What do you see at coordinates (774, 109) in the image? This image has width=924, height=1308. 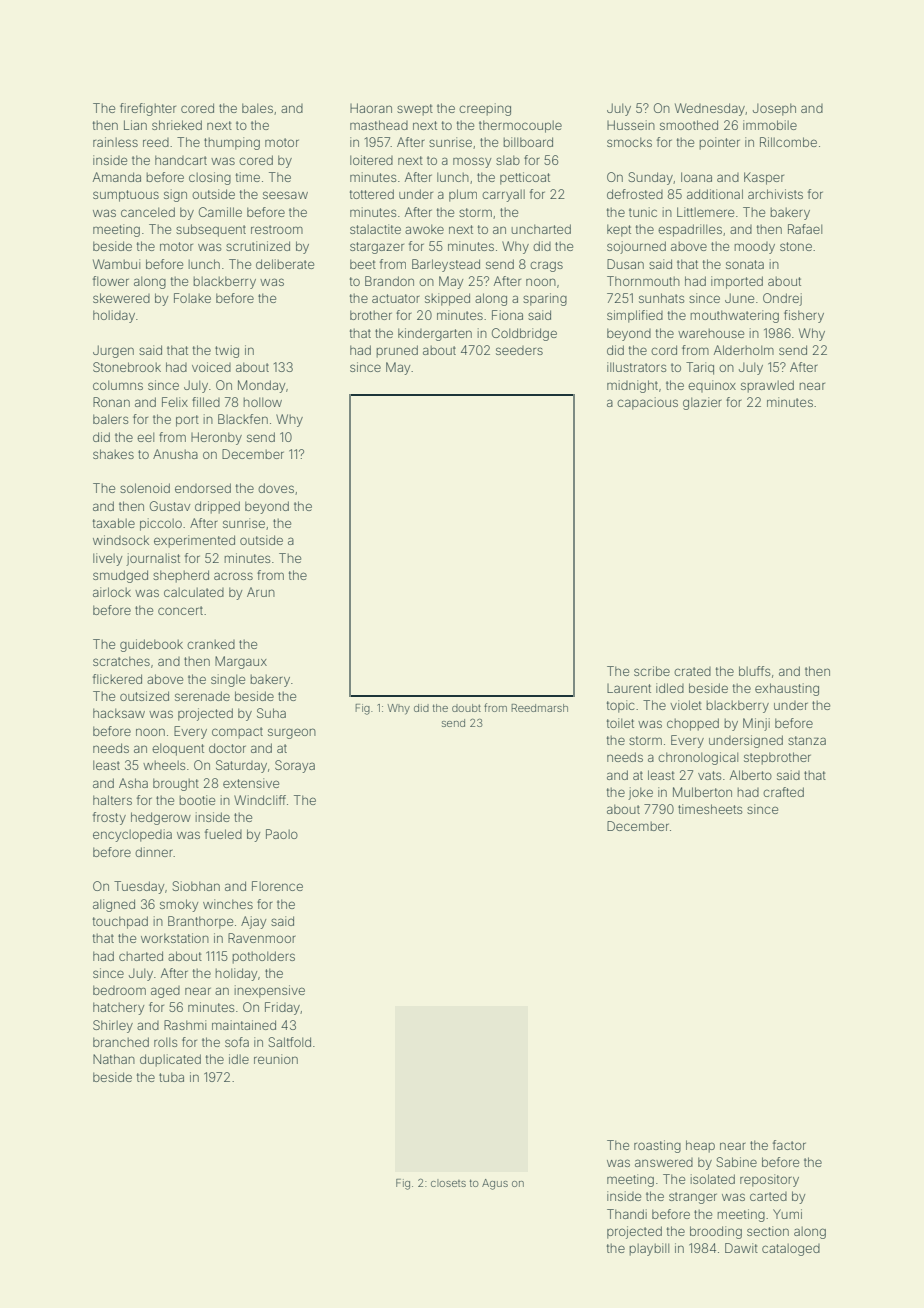 I see `Joseph` at bounding box center [774, 109].
